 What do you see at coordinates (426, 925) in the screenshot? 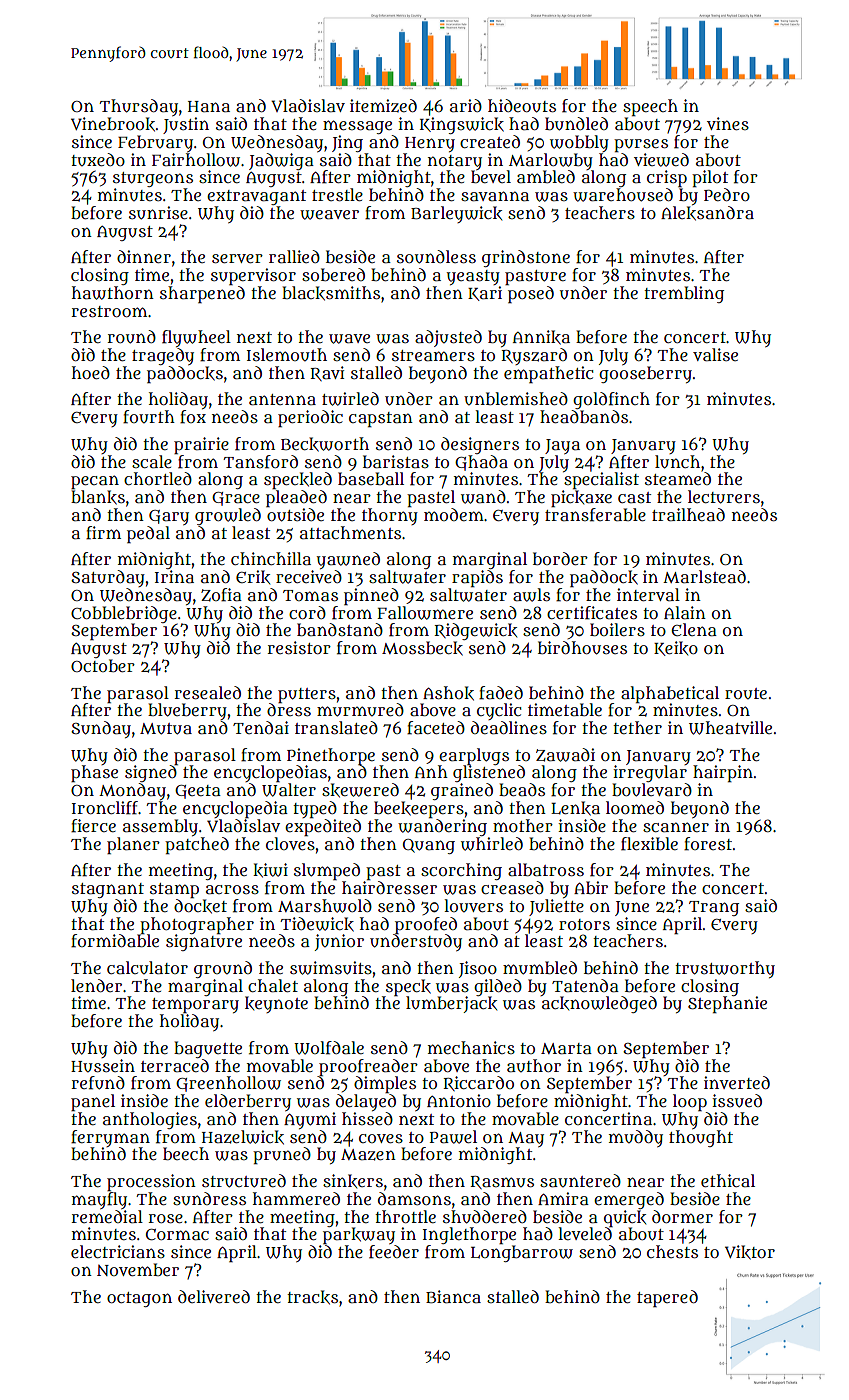
I see `proofed` at bounding box center [426, 925].
